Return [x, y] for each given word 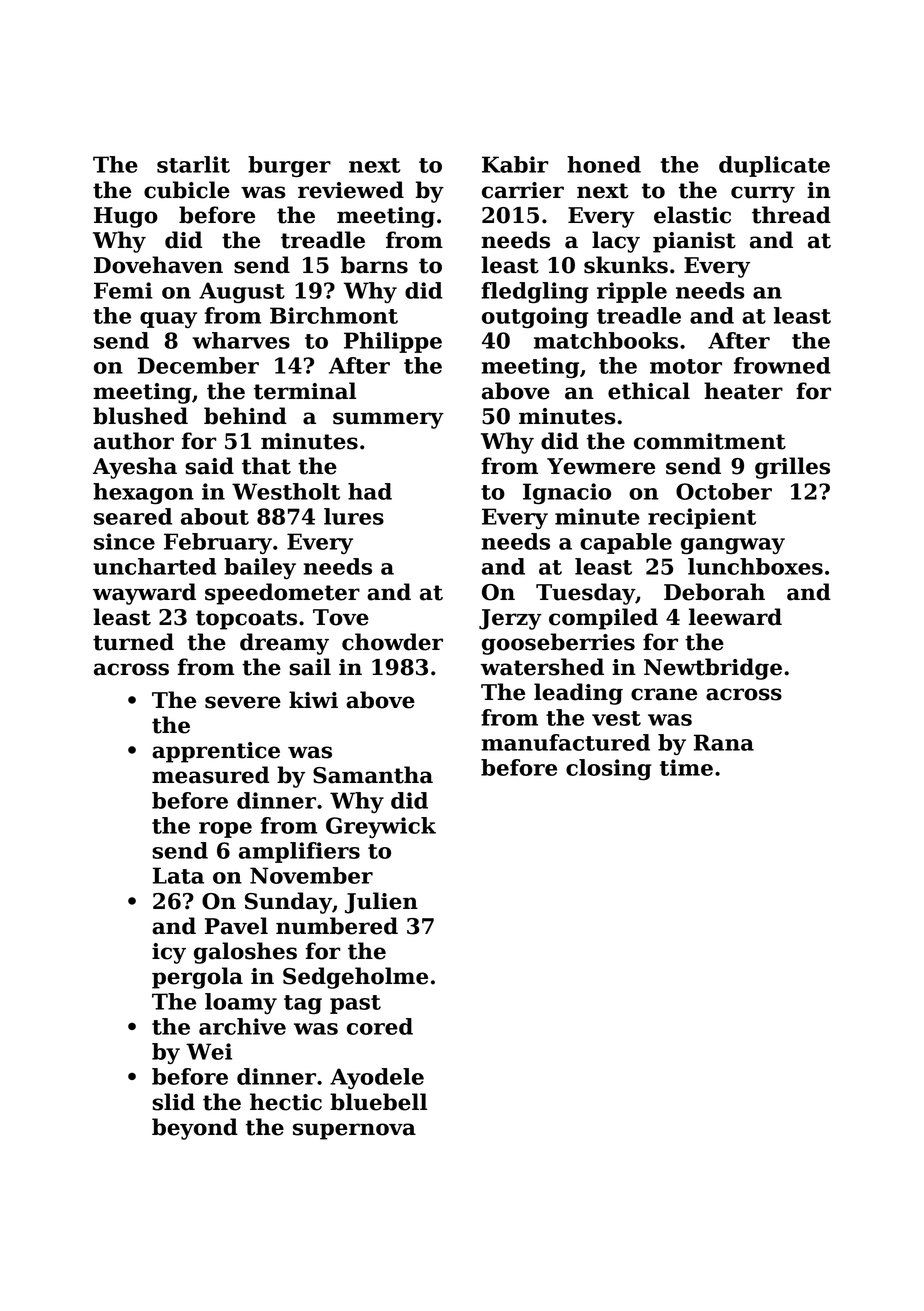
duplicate [774, 166]
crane [664, 694]
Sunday [288, 903]
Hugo [126, 217]
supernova [354, 1131]
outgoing [535, 317]
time [686, 767]
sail [310, 667]
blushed [140, 416]
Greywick [381, 827]
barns [374, 265]
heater [743, 391]
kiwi [313, 699]
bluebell [378, 1102]
